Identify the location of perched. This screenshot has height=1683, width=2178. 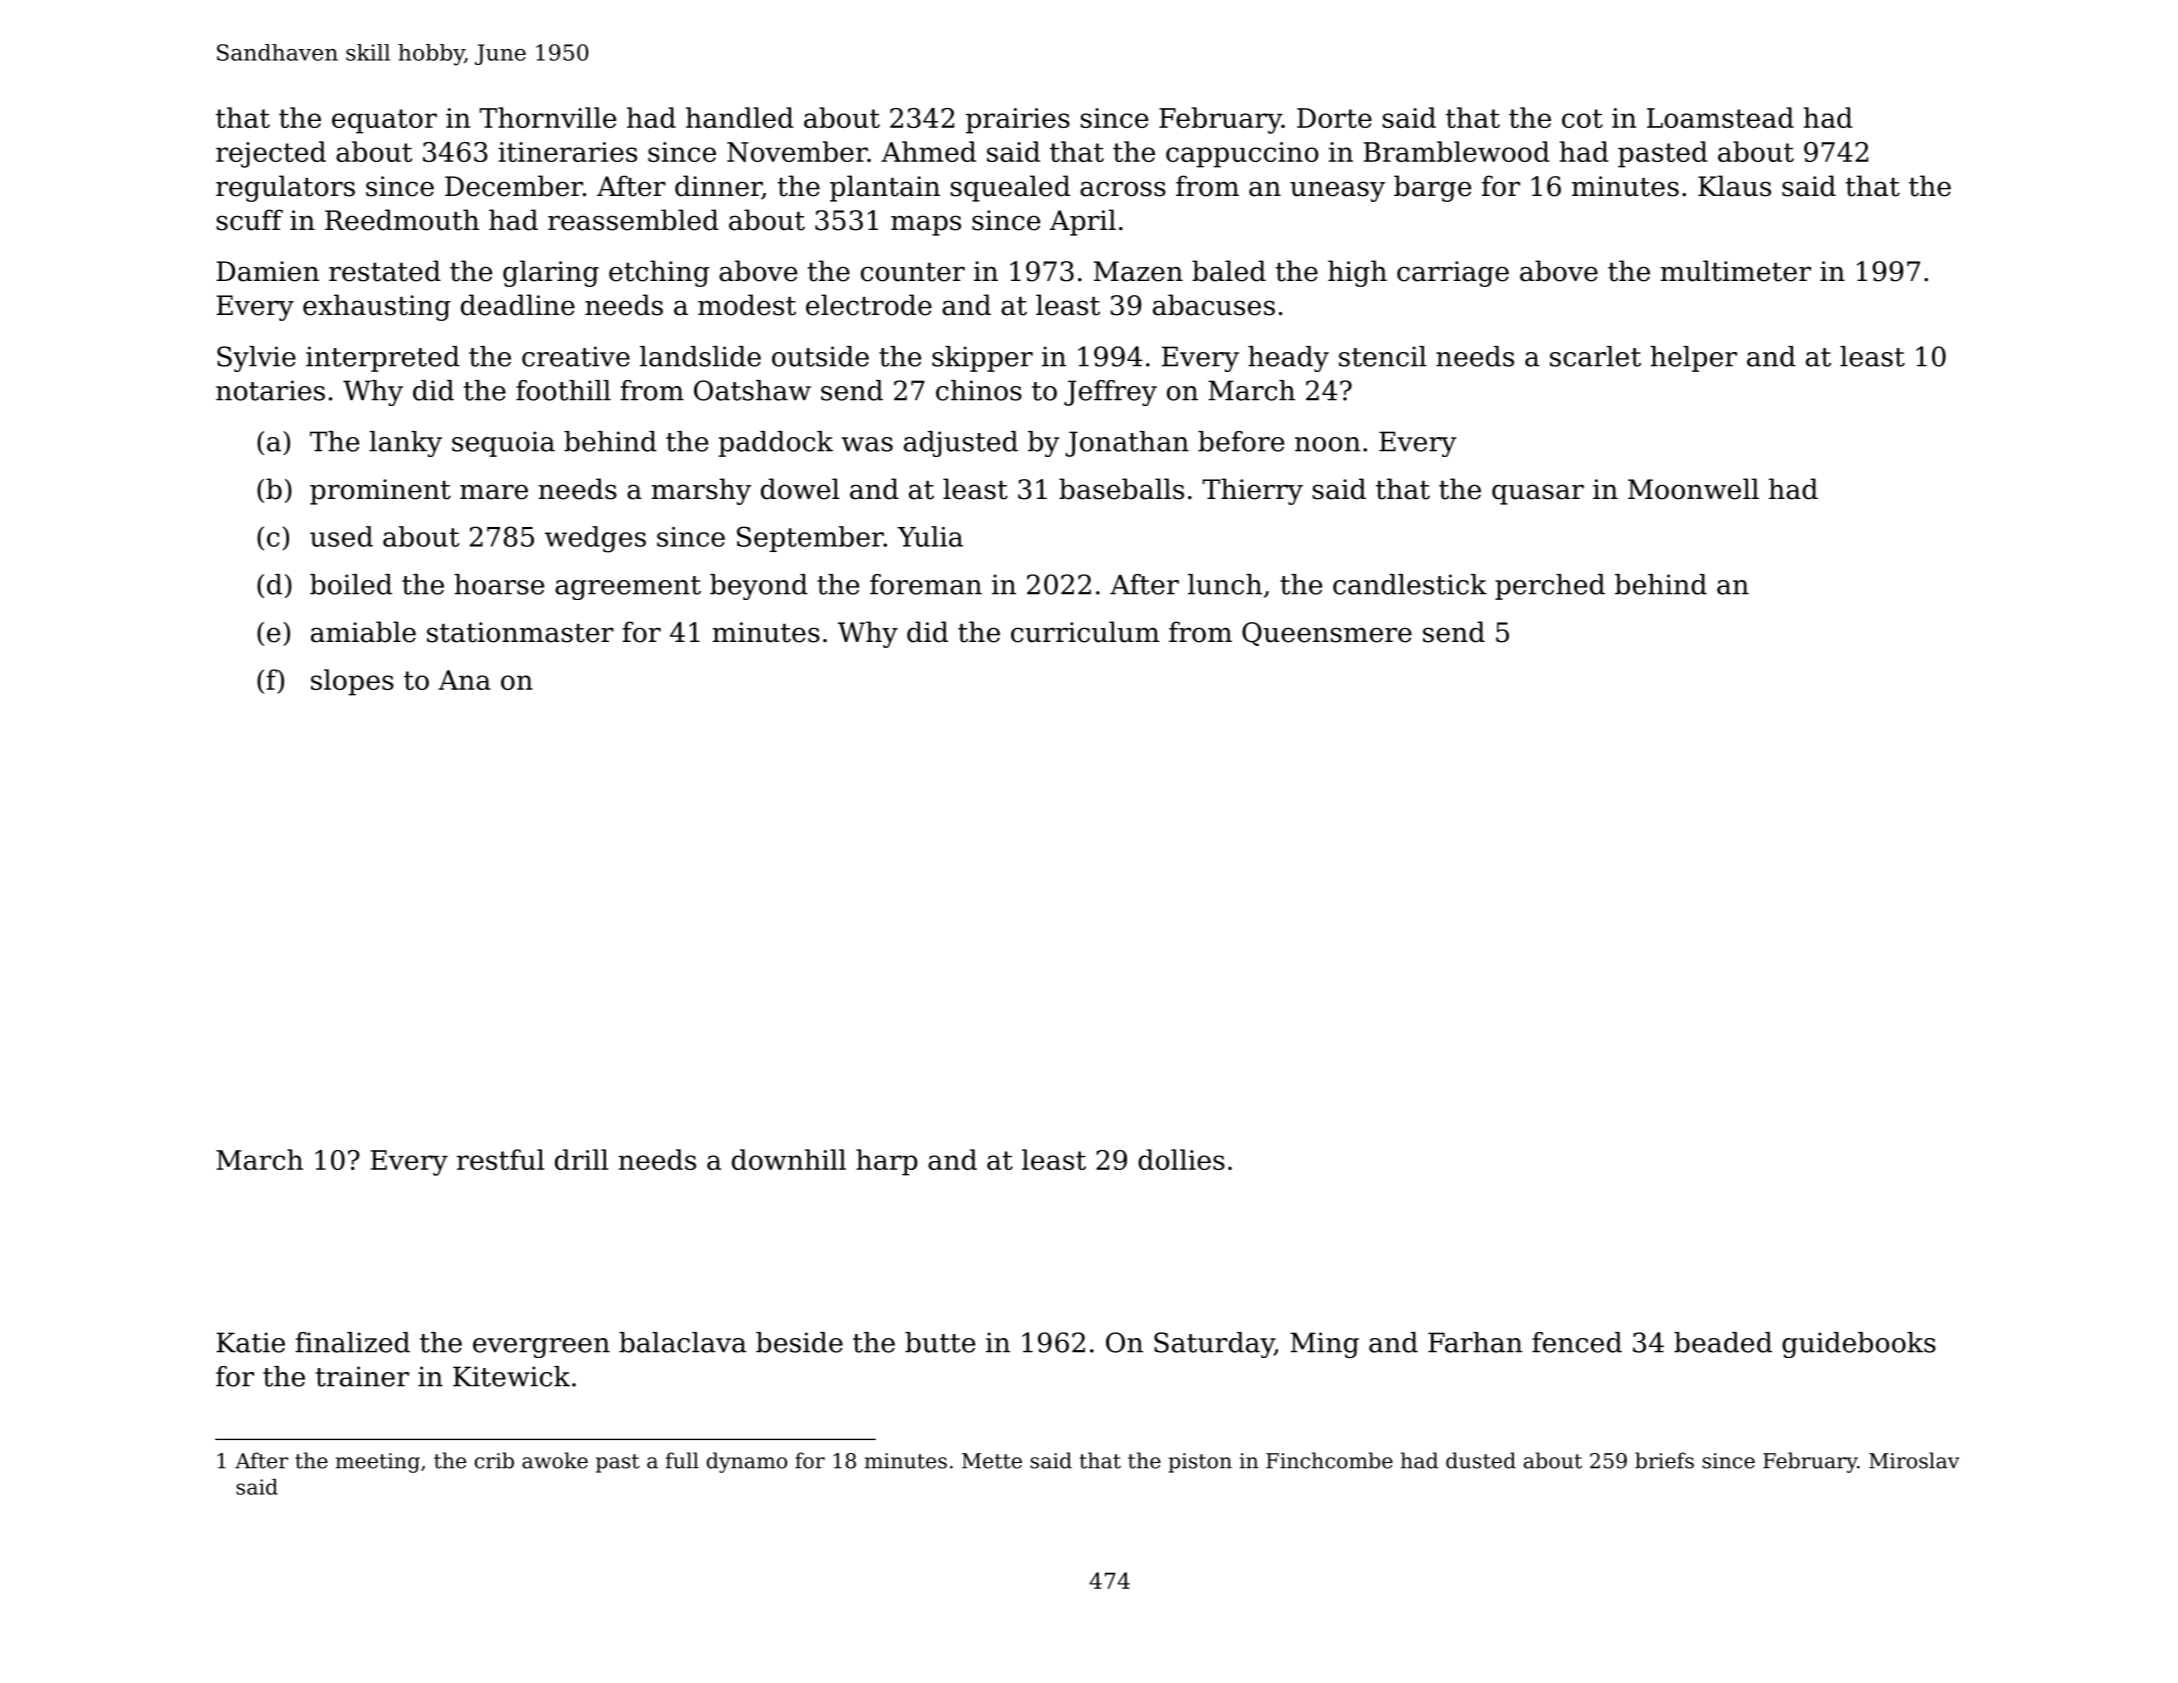
(1550, 587).
